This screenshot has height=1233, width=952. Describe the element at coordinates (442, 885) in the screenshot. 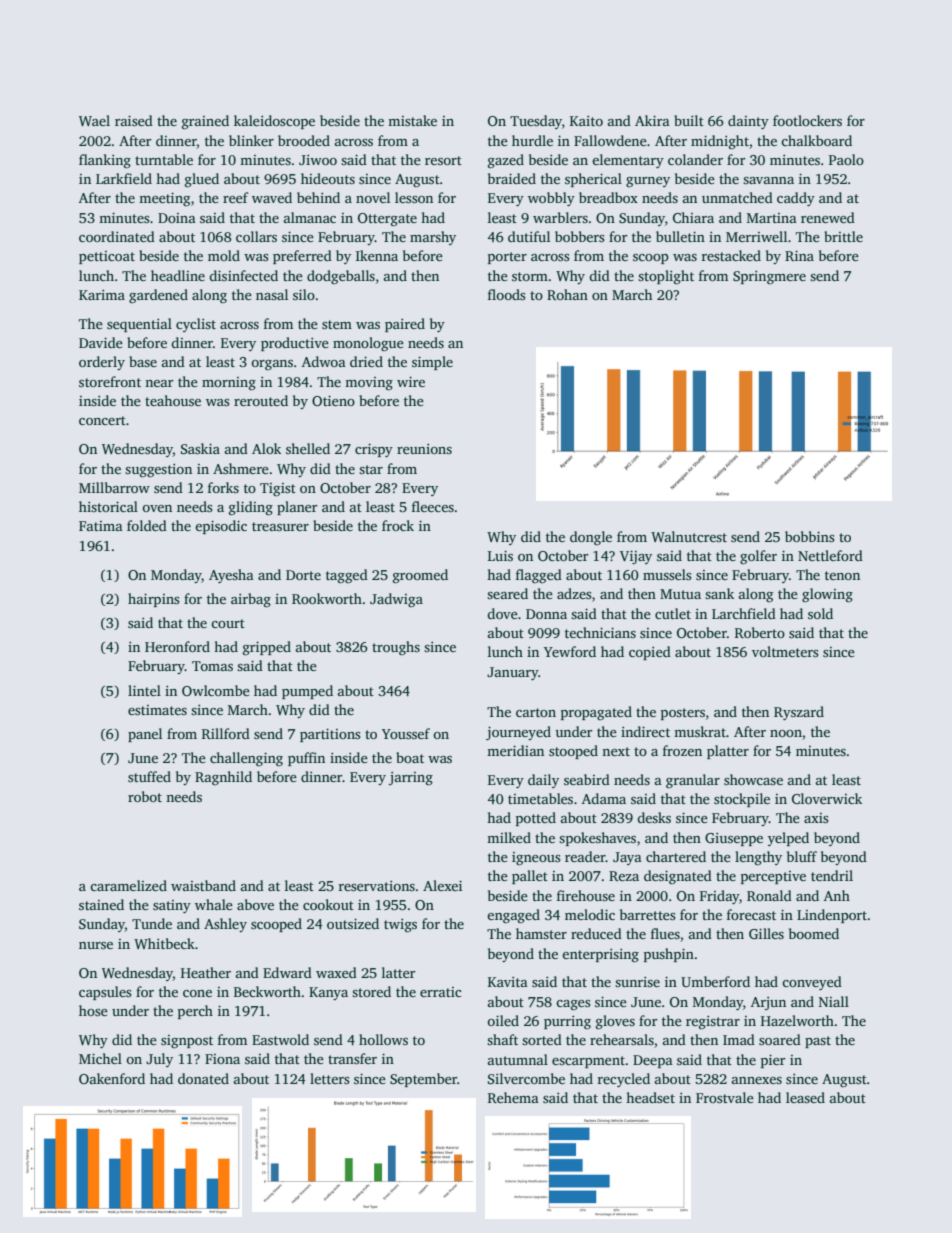

I see `Alexei` at that location.
